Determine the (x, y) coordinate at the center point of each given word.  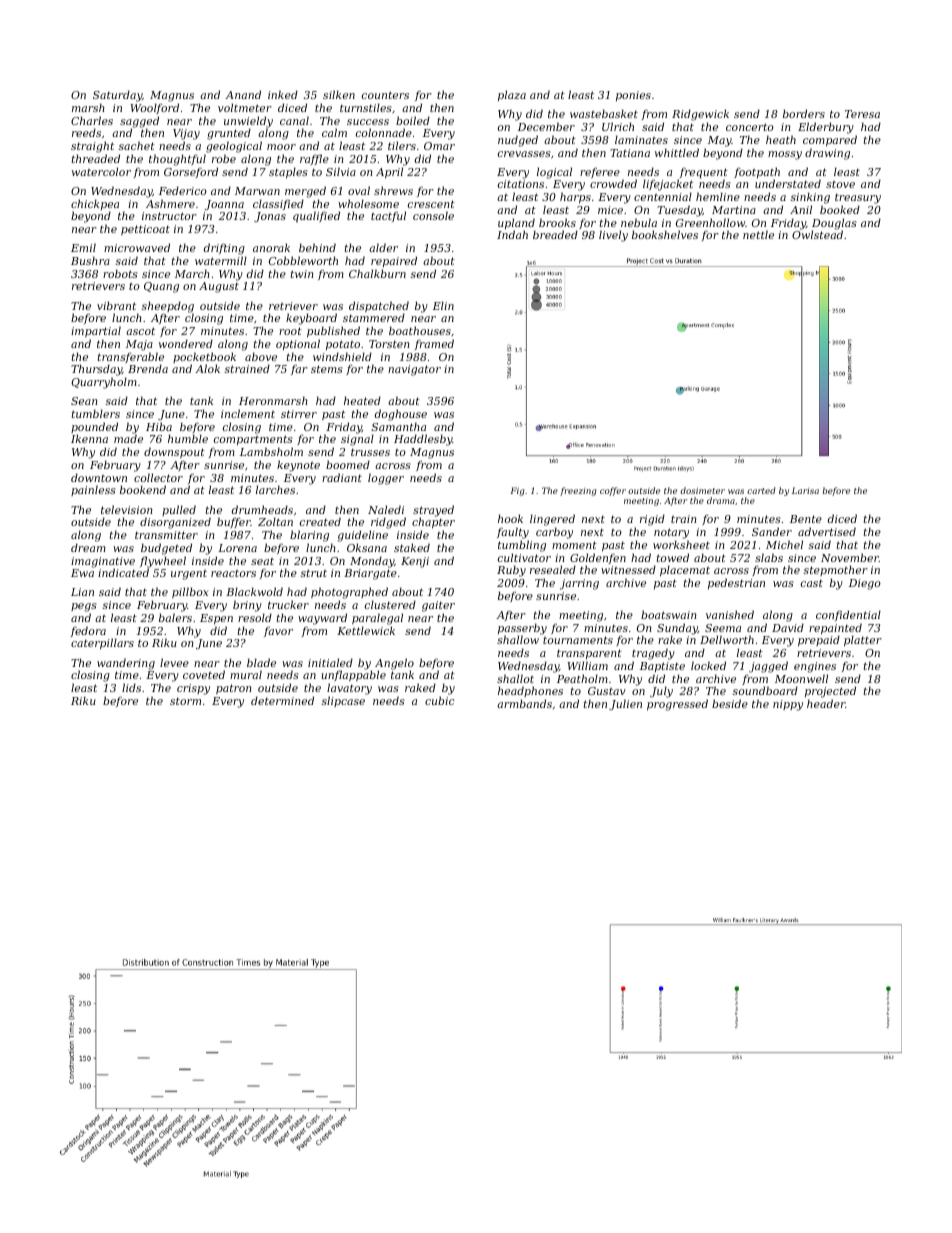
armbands (524, 703)
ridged (388, 523)
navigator (414, 370)
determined (282, 700)
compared (830, 141)
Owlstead (817, 235)
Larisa (805, 490)
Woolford (154, 108)
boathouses (420, 330)
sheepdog (168, 307)
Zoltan (275, 521)
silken (339, 94)
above (261, 356)
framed (434, 344)
